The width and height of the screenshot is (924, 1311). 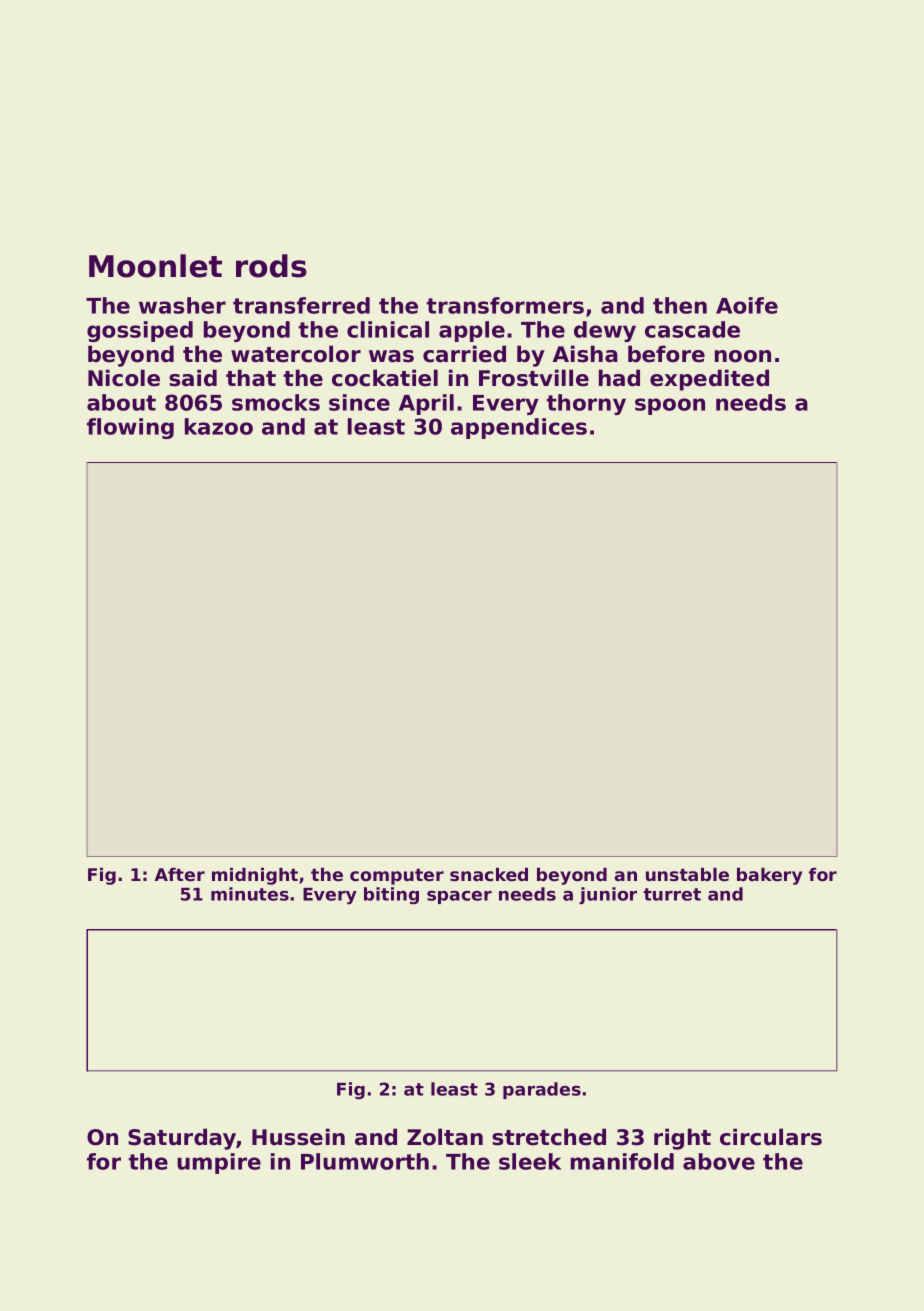 I want to click on After, so click(x=180, y=874).
